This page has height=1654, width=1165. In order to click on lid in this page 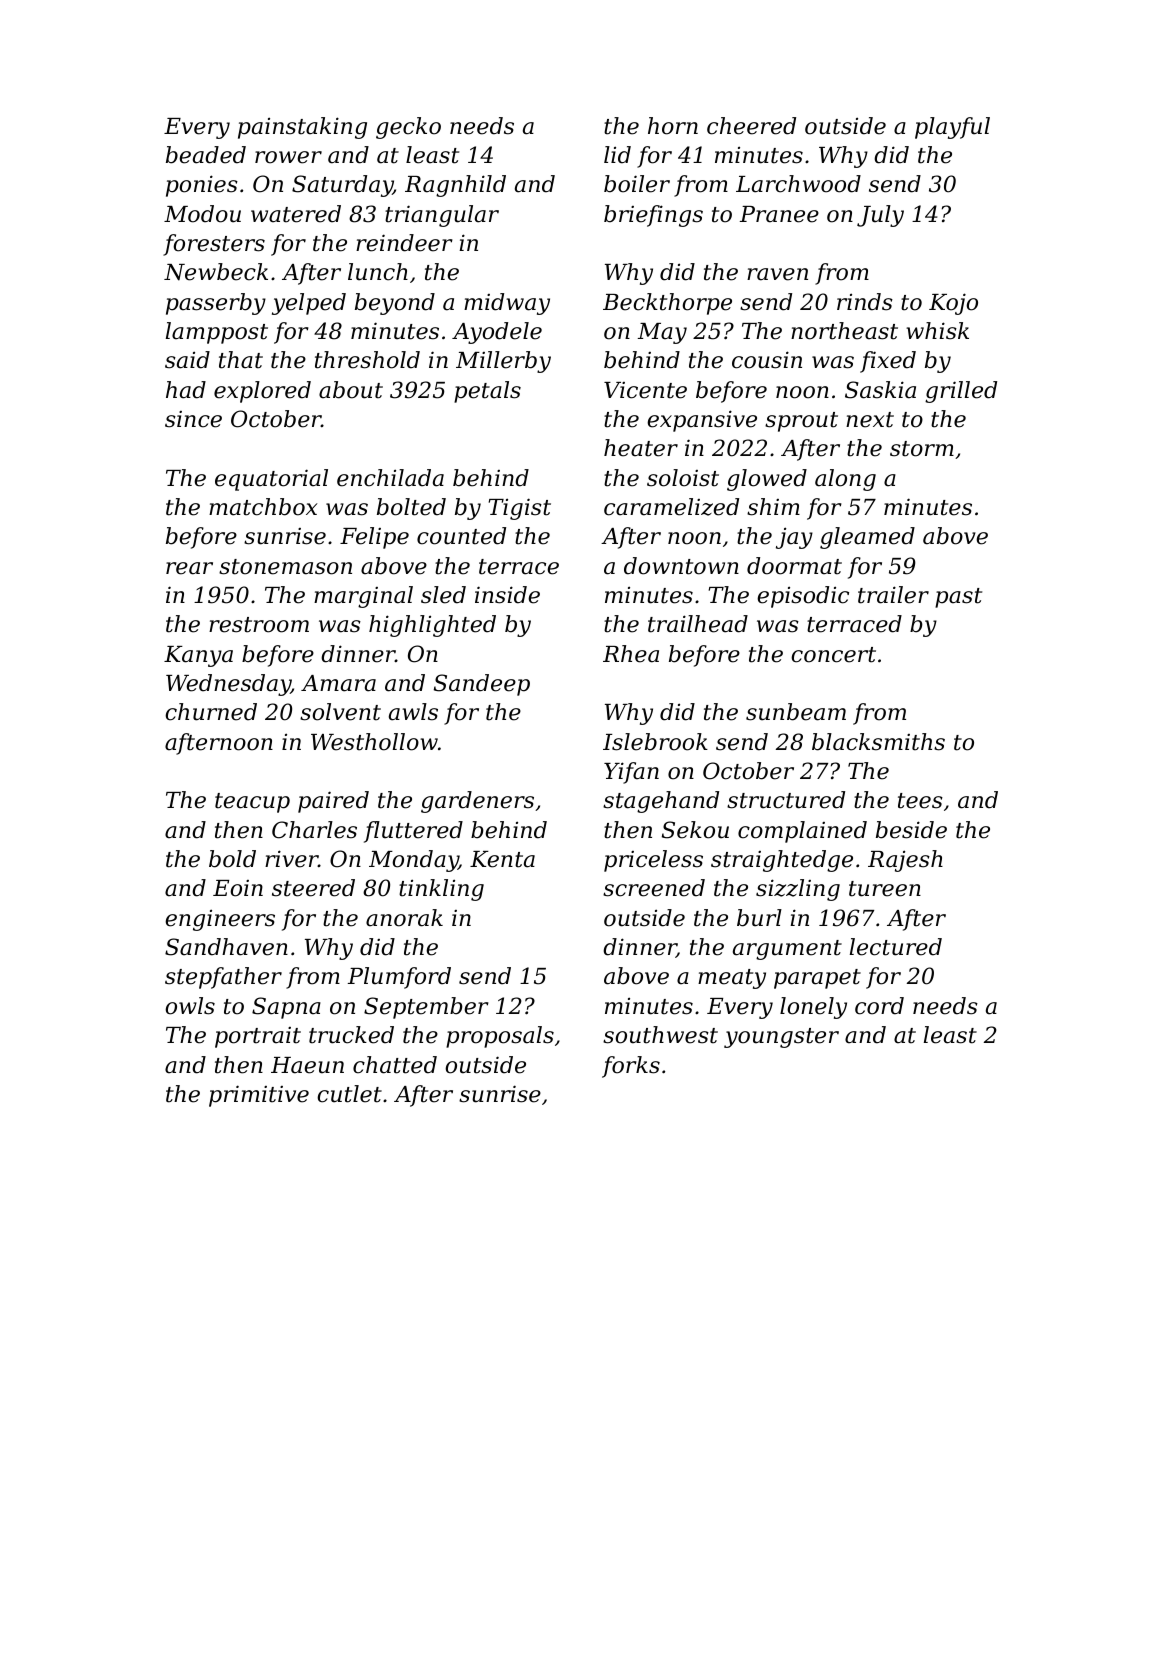, I will do `click(617, 155)`.
